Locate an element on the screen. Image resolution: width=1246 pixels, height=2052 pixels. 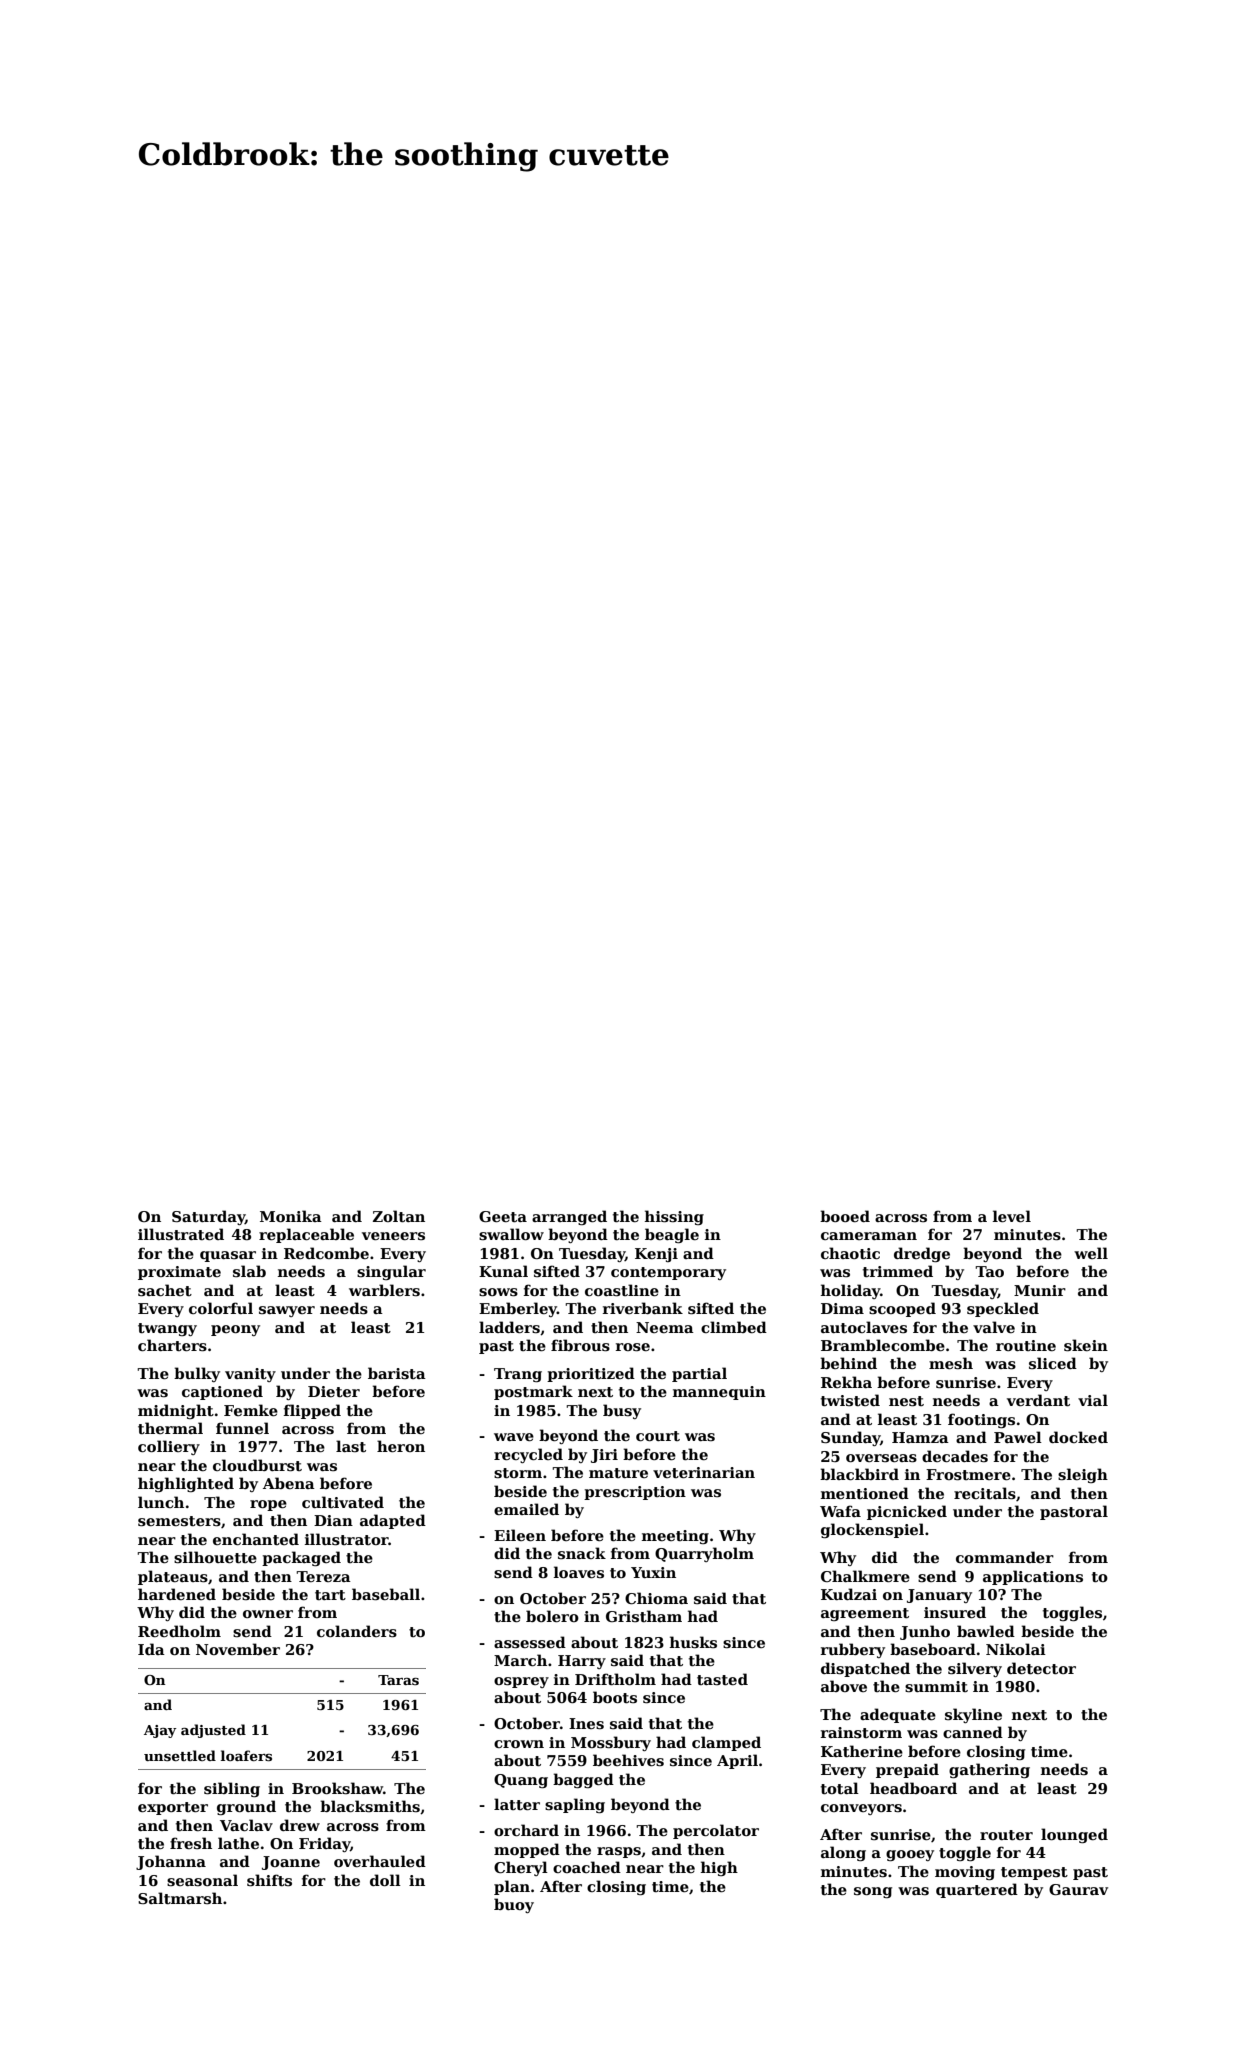
Zoltan is located at coordinates (399, 1216).
